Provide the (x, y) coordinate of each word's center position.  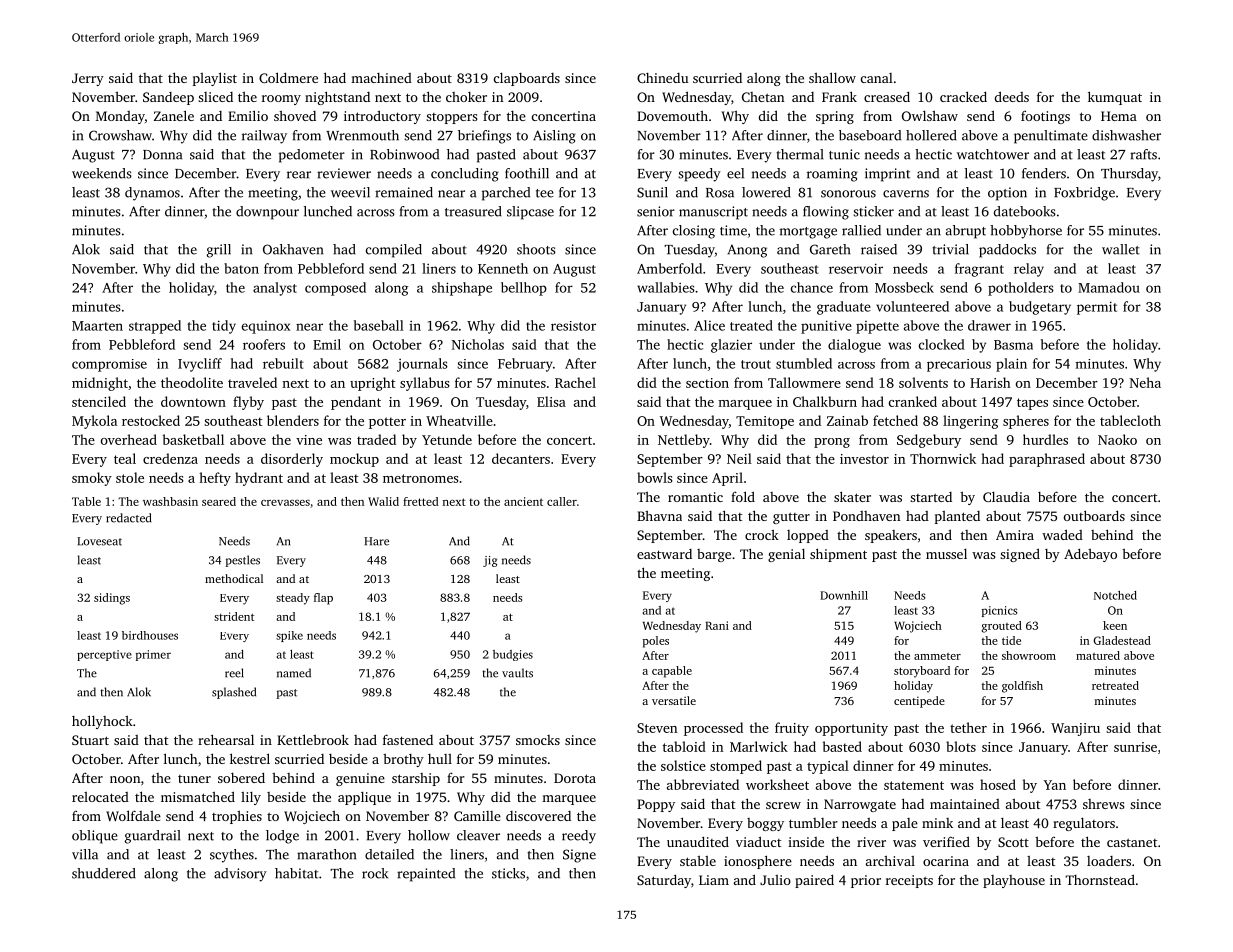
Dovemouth (672, 116)
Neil (739, 458)
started (931, 497)
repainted (426, 875)
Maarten (97, 326)
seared (219, 501)
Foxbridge (1084, 194)
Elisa (551, 401)
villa (85, 854)
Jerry (88, 79)
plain (1011, 365)
